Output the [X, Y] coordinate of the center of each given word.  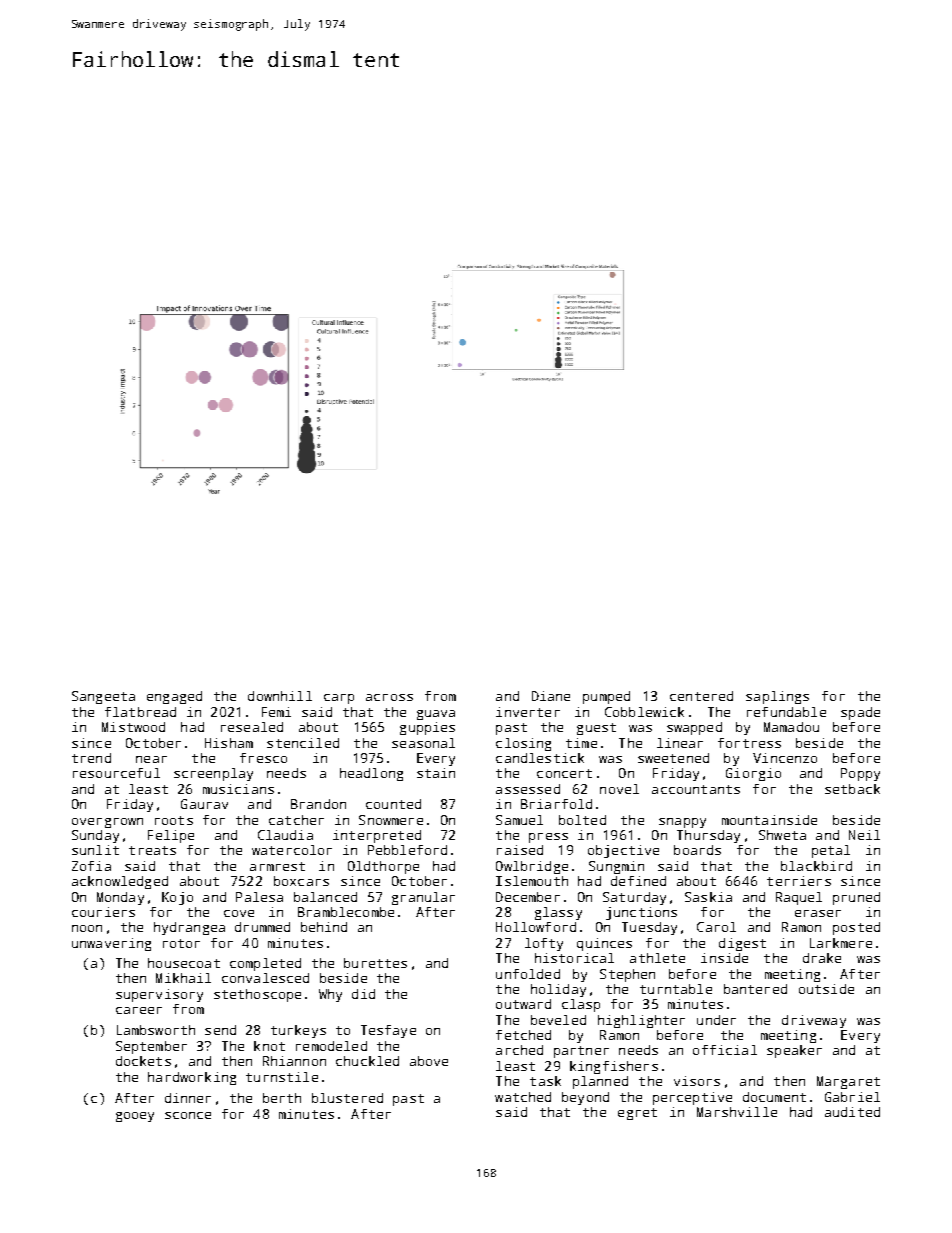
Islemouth [532, 881]
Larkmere [841, 943]
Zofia [91, 866]
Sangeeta [103, 697]
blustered [347, 1098]
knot [269, 1046]
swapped [694, 728]
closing [523, 744]
